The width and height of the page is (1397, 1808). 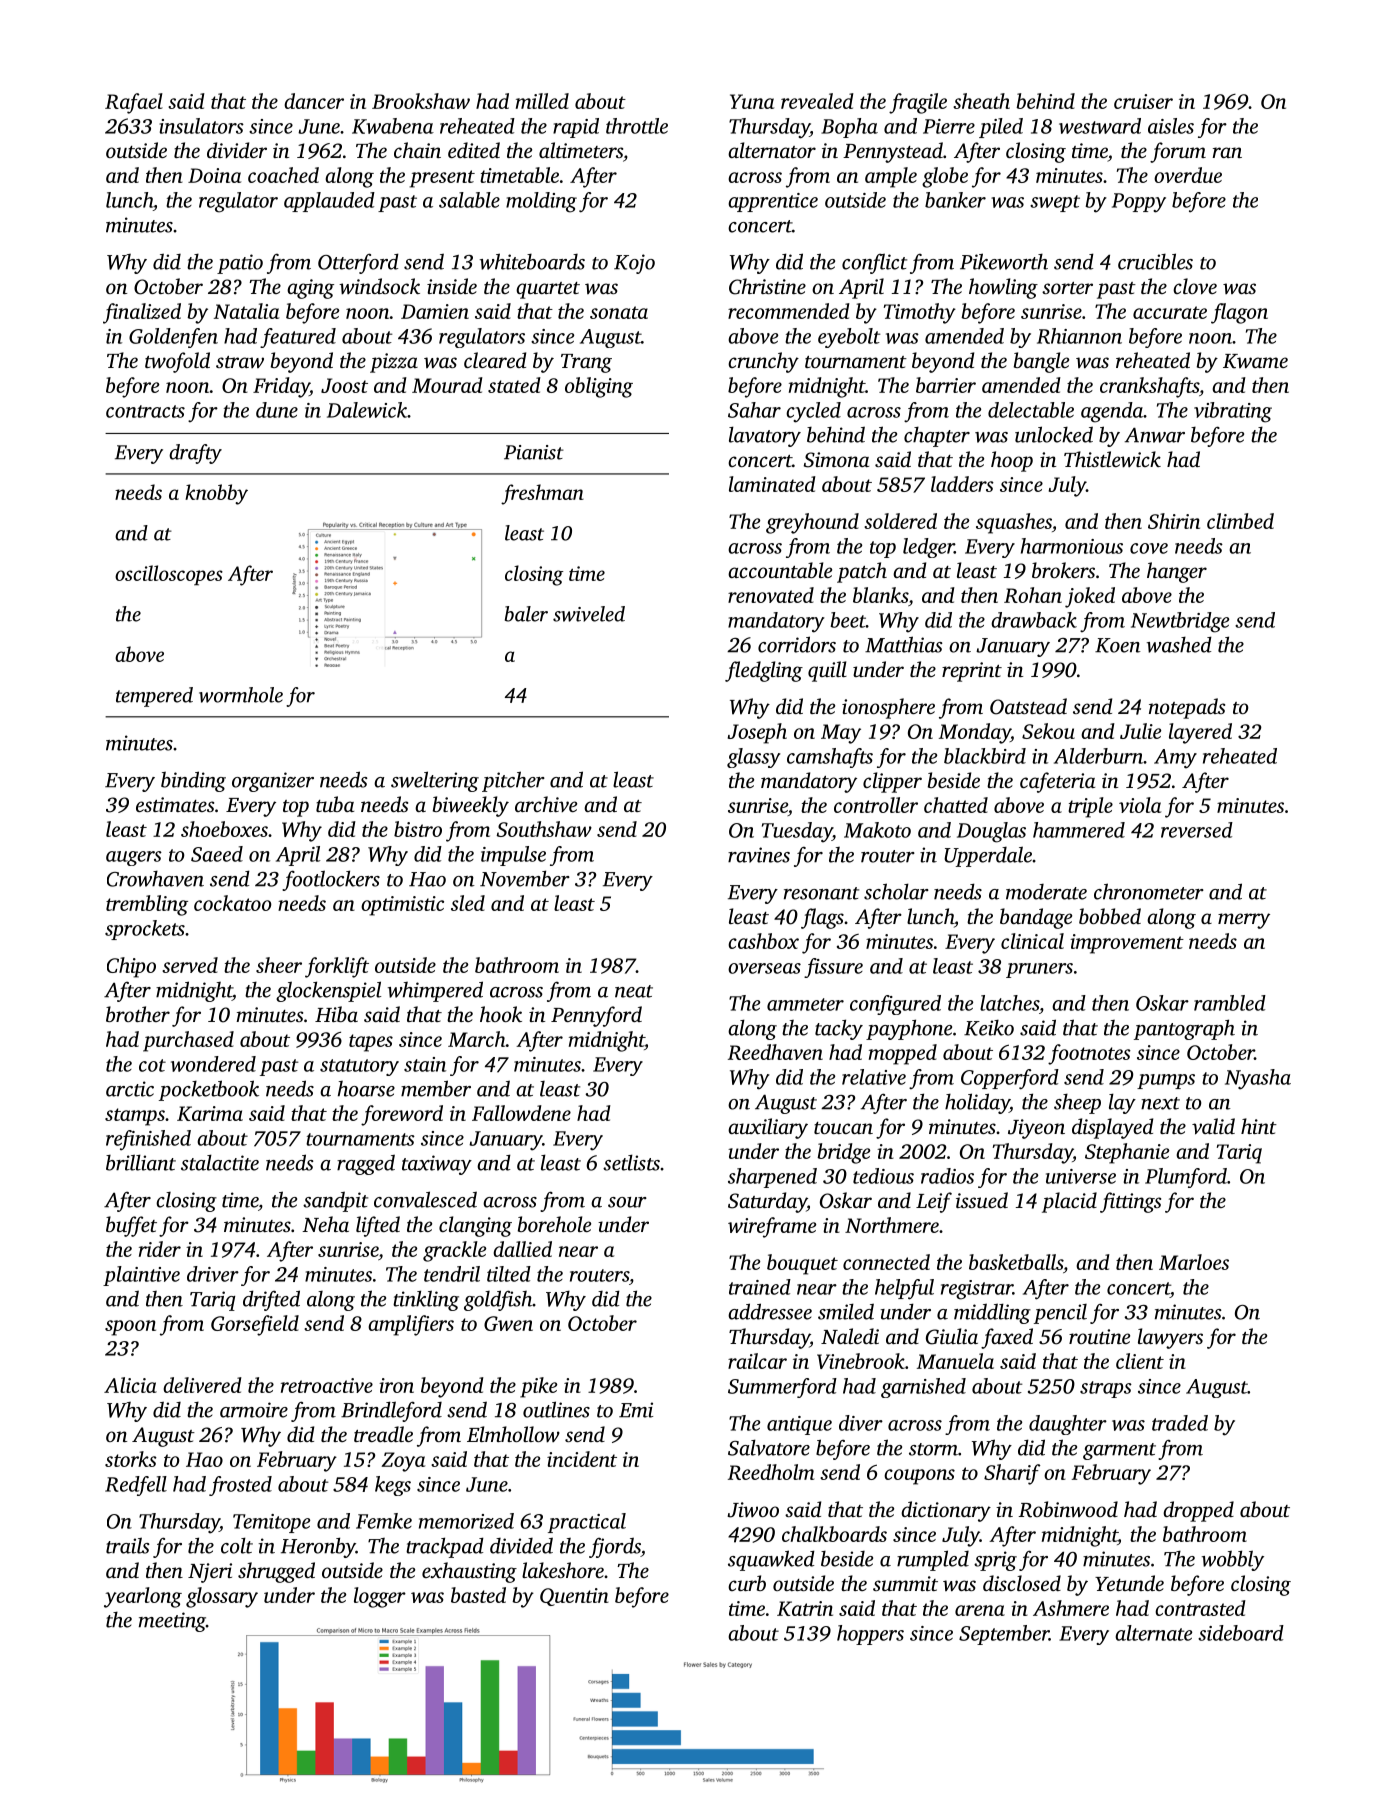 What do you see at coordinates (548, 290) in the page?
I see `quartet` at bounding box center [548, 290].
